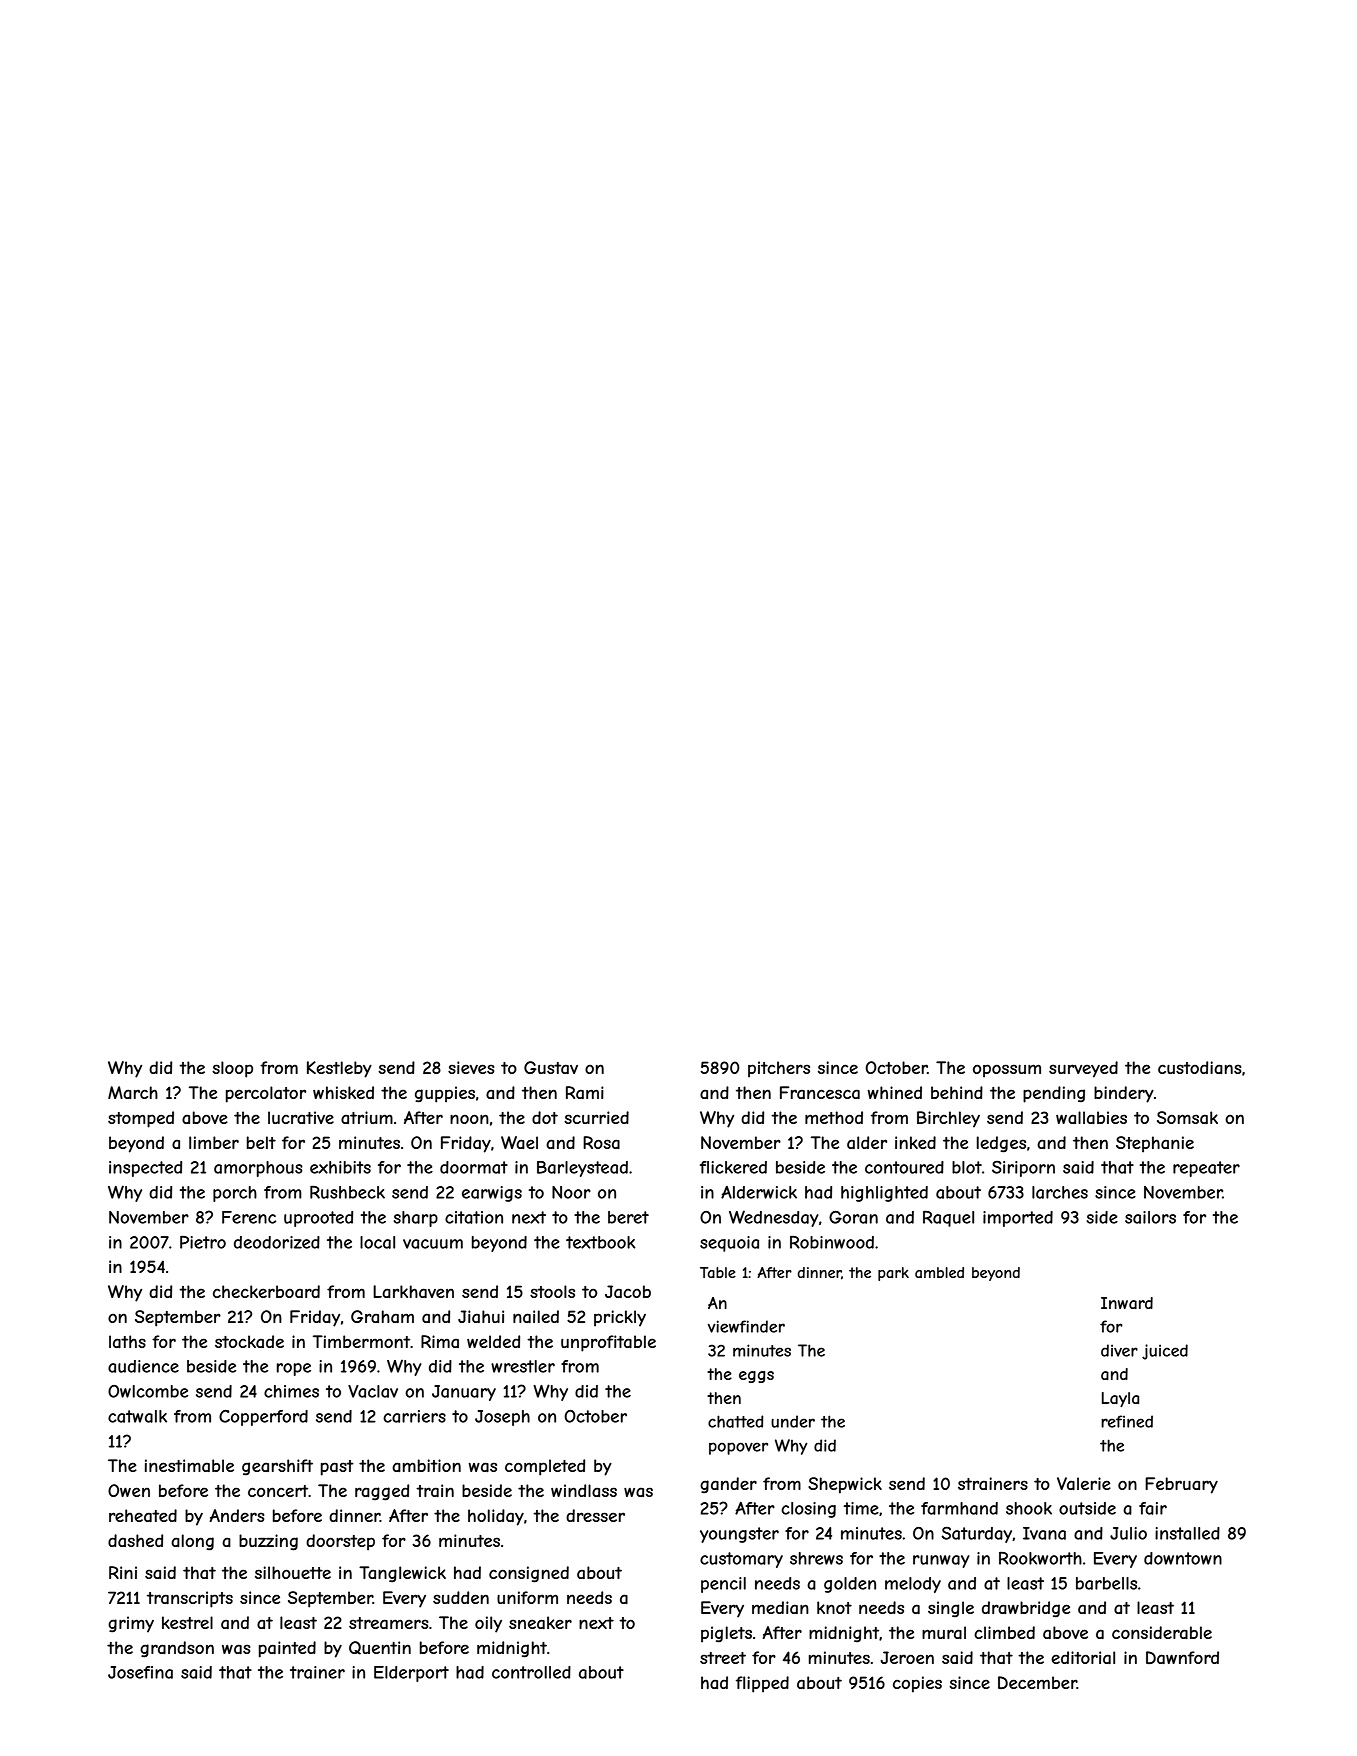 The width and height of the screenshot is (1357, 1756). I want to click on lucrative, so click(301, 1117).
